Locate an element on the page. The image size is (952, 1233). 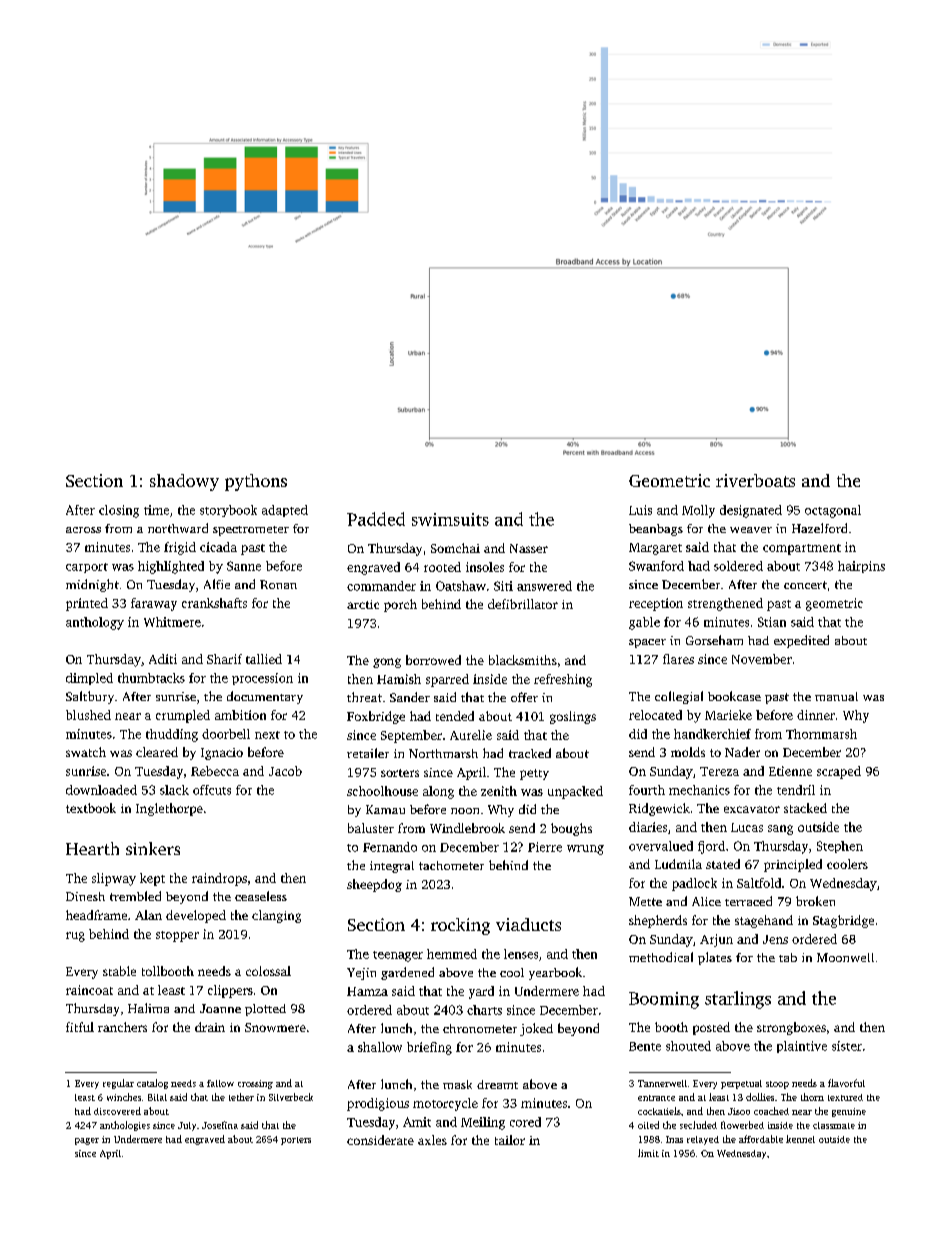
headframe is located at coordinates (96, 915).
